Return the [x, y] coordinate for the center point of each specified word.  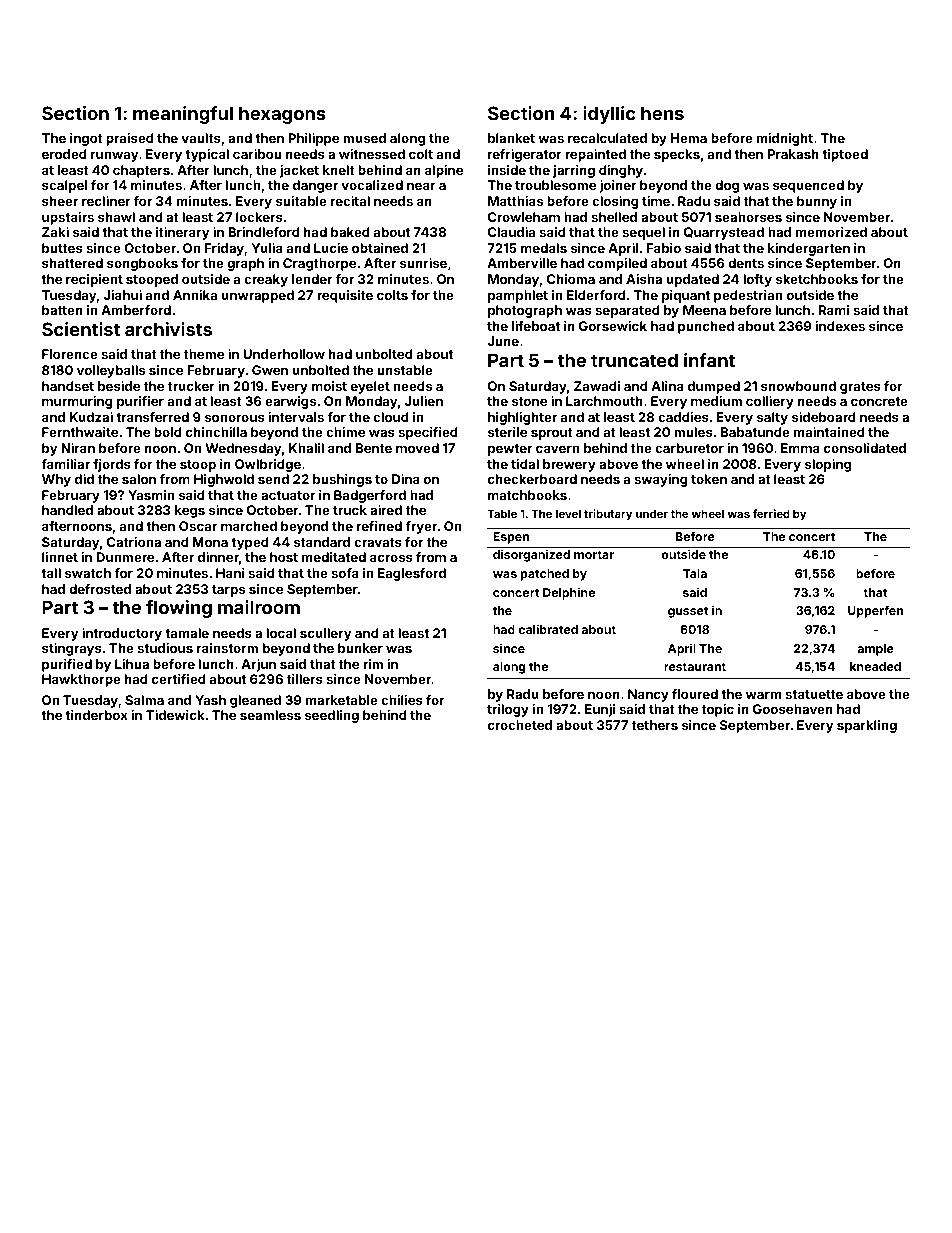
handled [67, 510]
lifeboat [536, 326]
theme [204, 354]
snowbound [798, 386]
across [391, 558]
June [503, 341]
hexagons [282, 115]
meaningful [183, 115]
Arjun [258, 665]
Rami [834, 310]
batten [62, 310]
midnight [785, 139]
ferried [771, 513]
